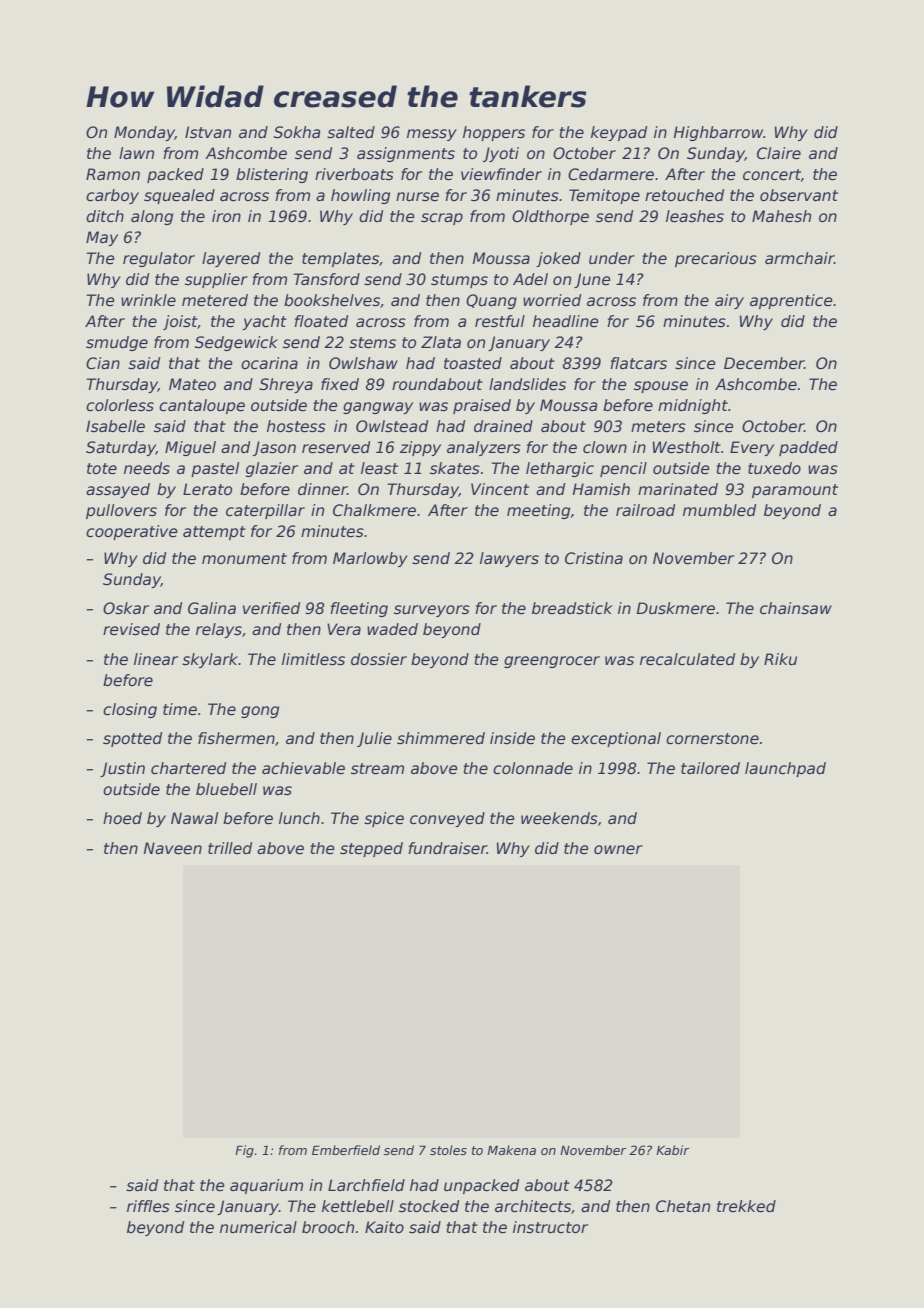  What do you see at coordinates (231, 259) in the screenshot?
I see `layered` at bounding box center [231, 259].
